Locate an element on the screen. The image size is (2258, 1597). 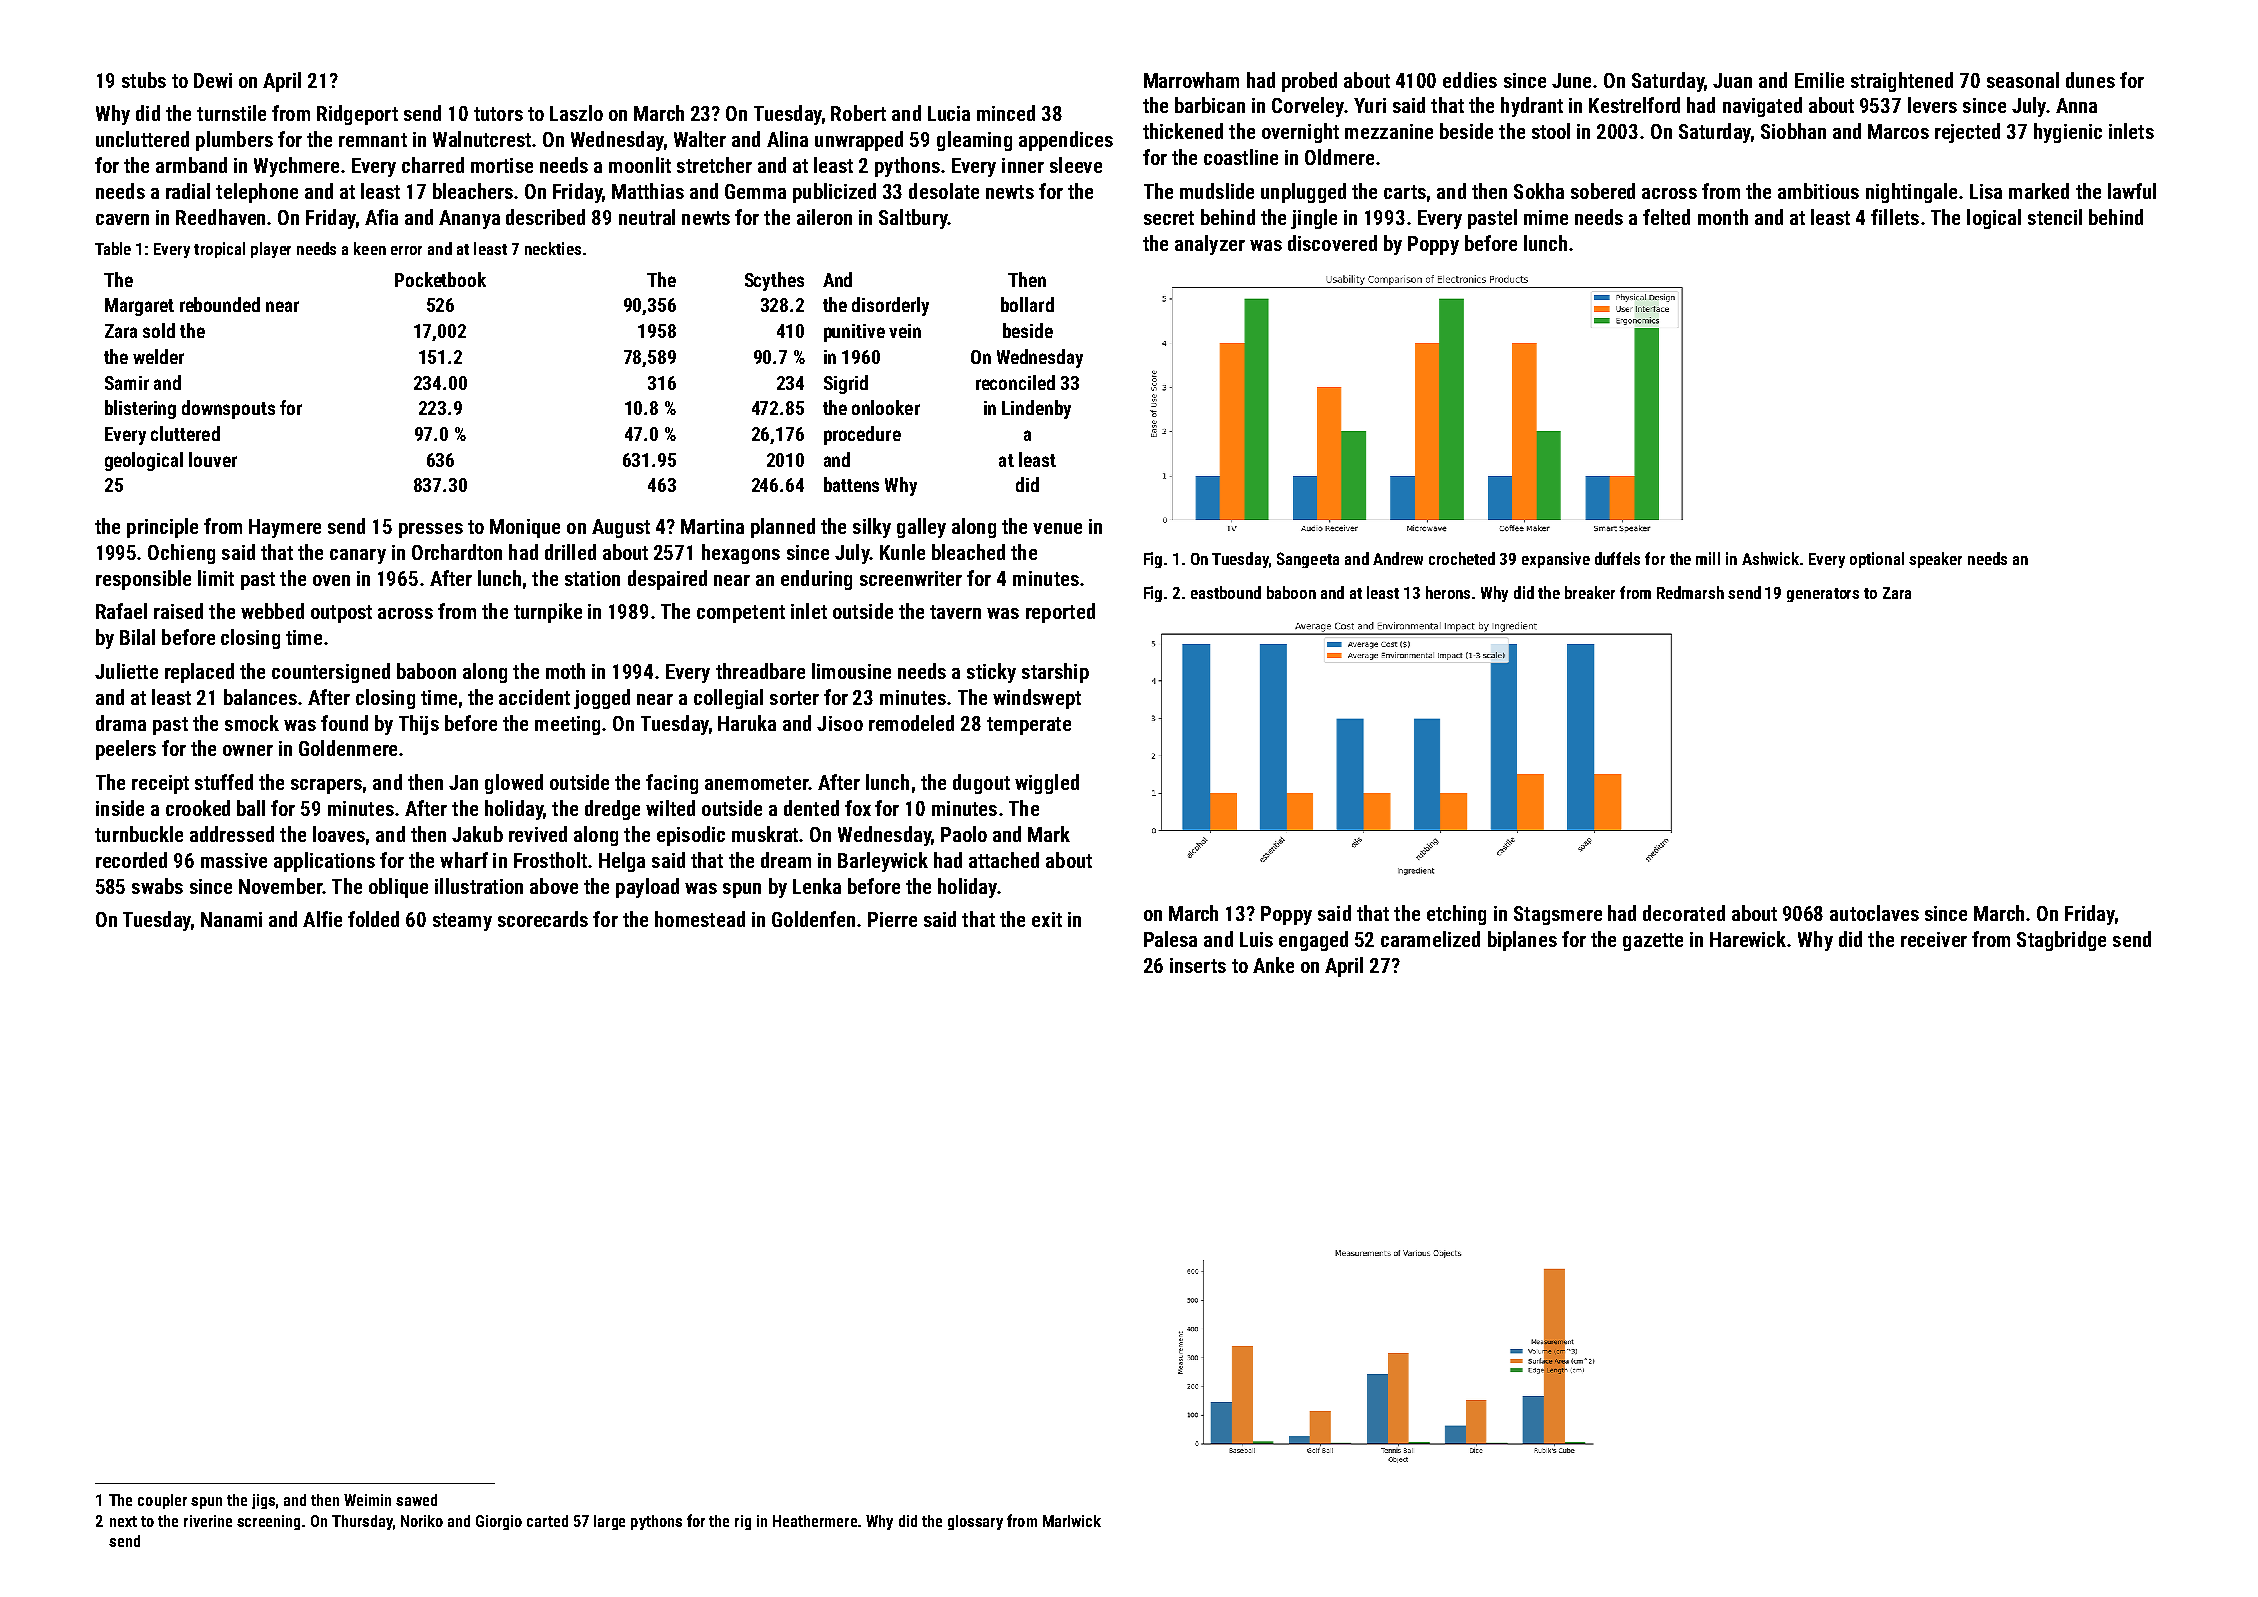
Heathermere is located at coordinates (815, 1521).
